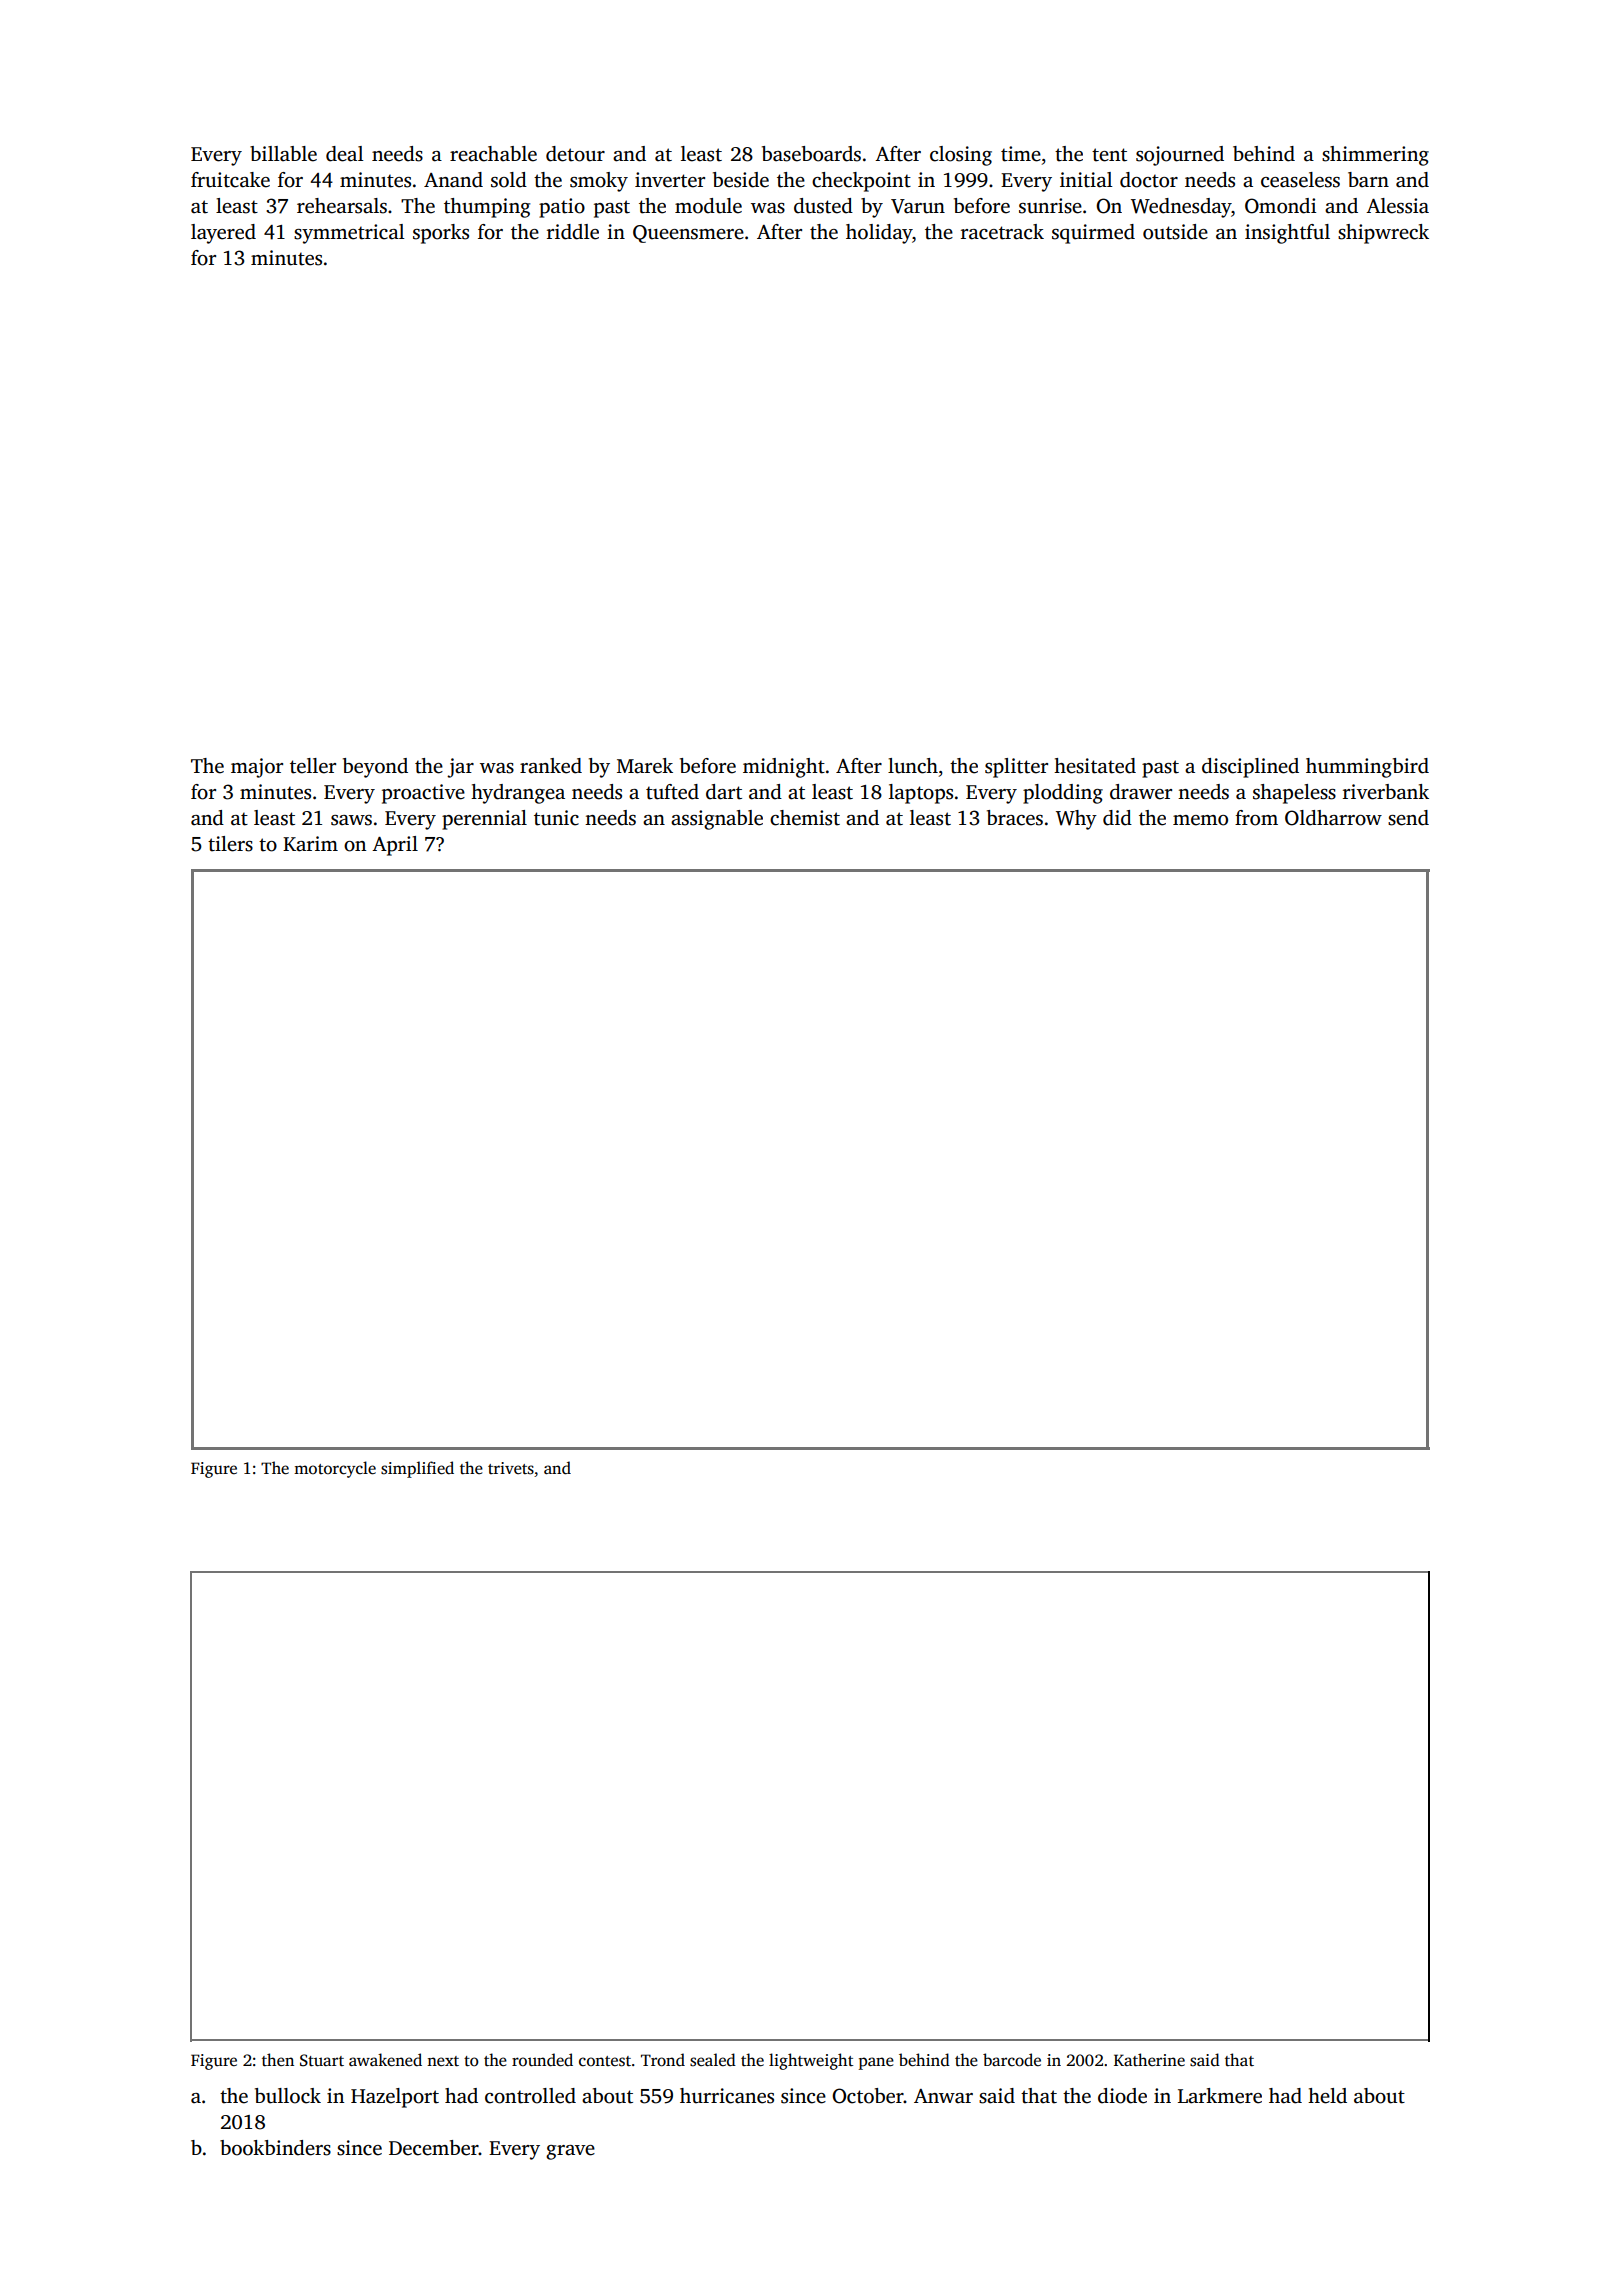  I want to click on detour, so click(575, 154).
